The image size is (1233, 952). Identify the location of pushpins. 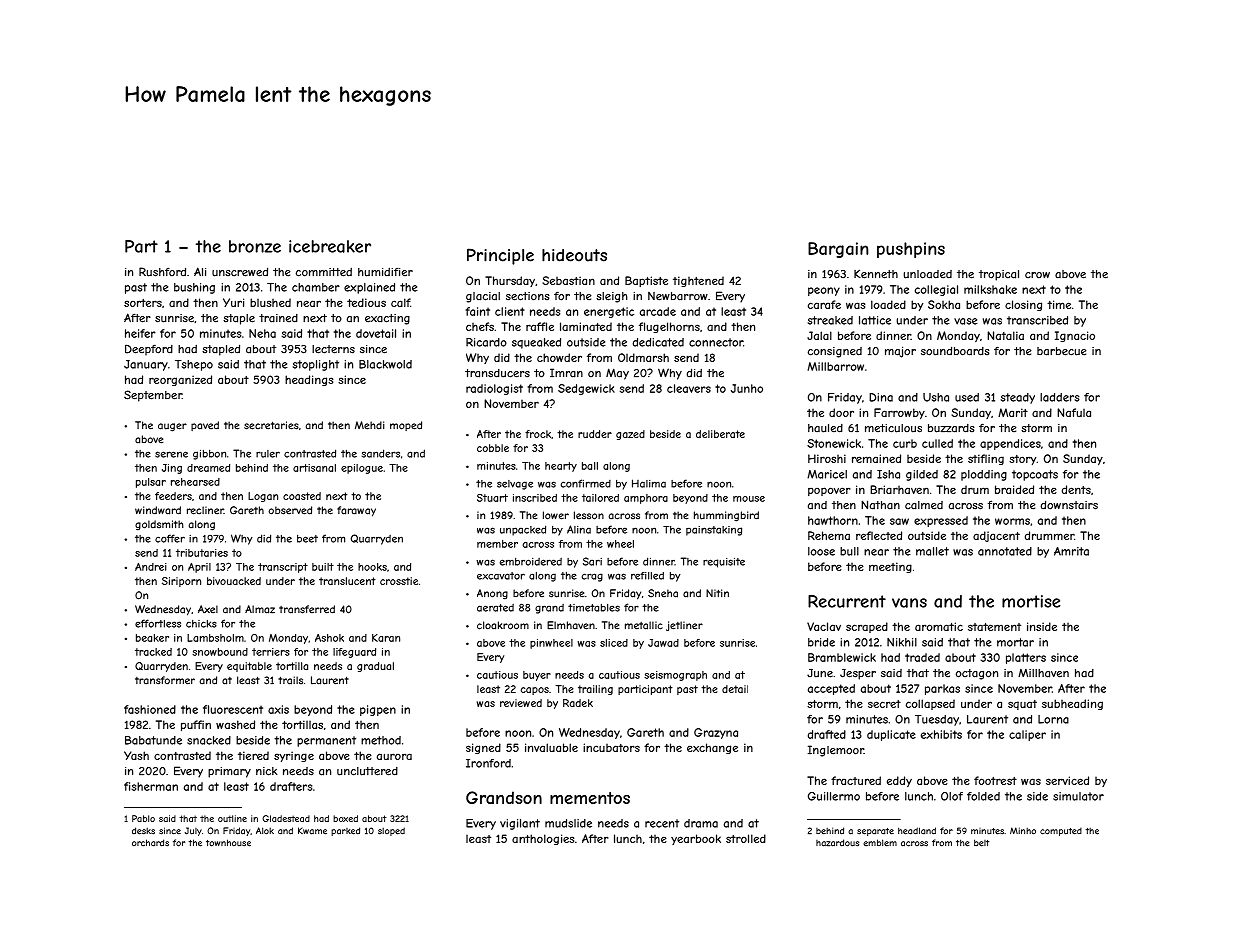
(911, 250).
